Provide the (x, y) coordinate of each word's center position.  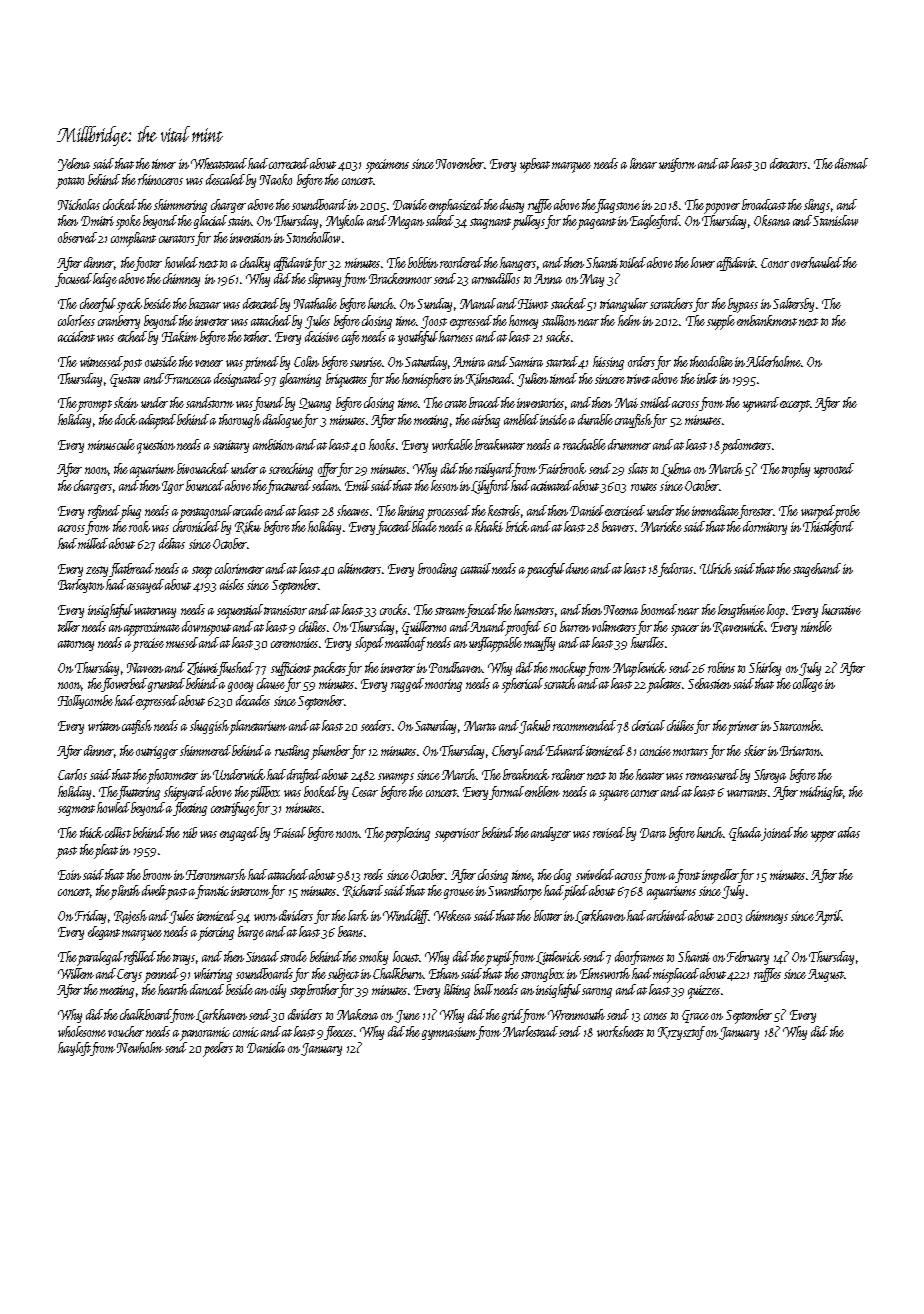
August (826, 975)
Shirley (765, 669)
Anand (488, 626)
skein (126, 402)
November (460, 163)
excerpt (795, 406)
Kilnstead (489, 379)
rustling (292, 752)
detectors (788, 163)
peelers (218, 1049)
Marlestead (530, 1031)
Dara (653, 833)
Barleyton (81, 586)
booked (320, 791)
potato (70, 183)
